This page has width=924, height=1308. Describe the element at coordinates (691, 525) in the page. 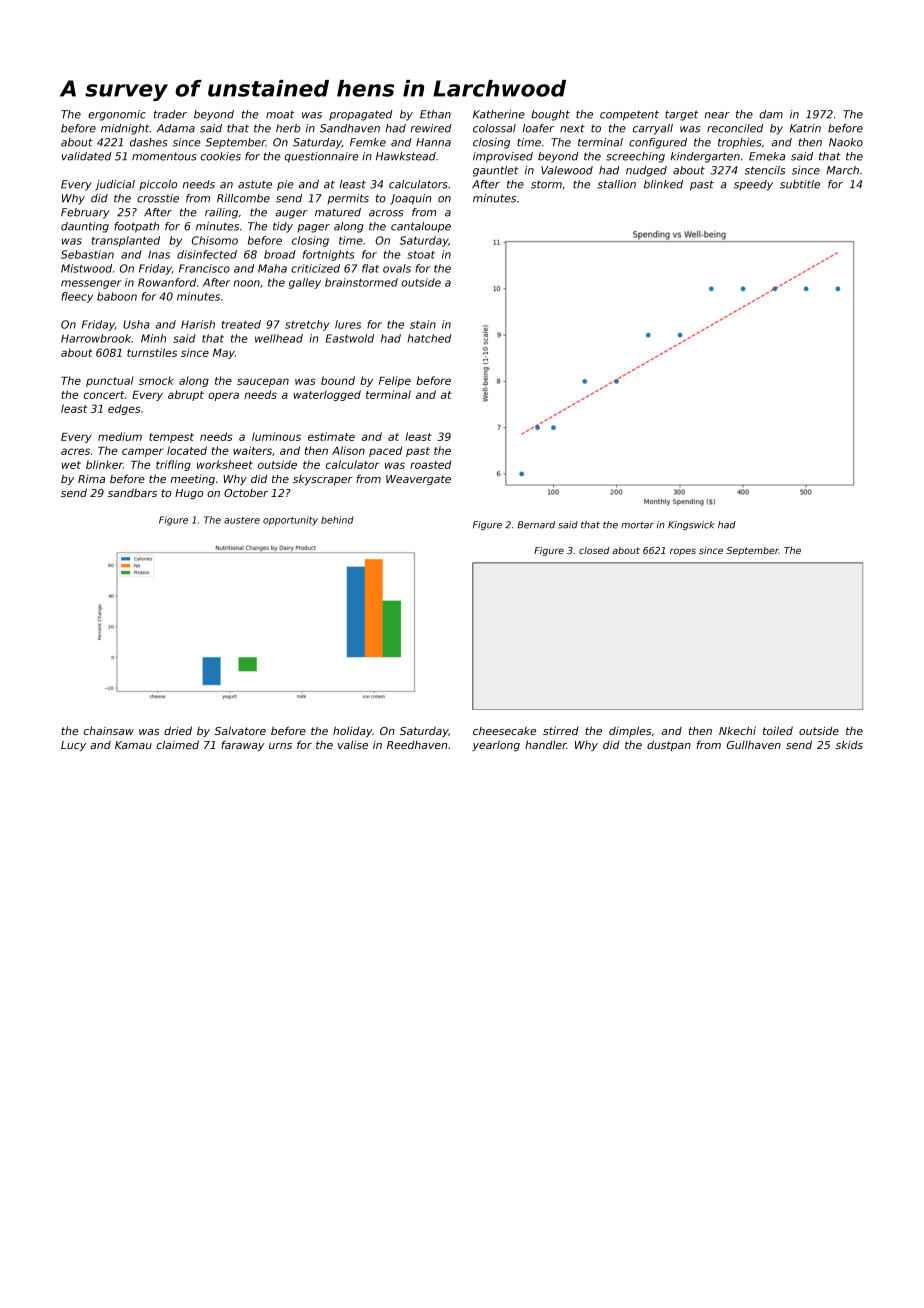

I see `Kingswick` at that location.
